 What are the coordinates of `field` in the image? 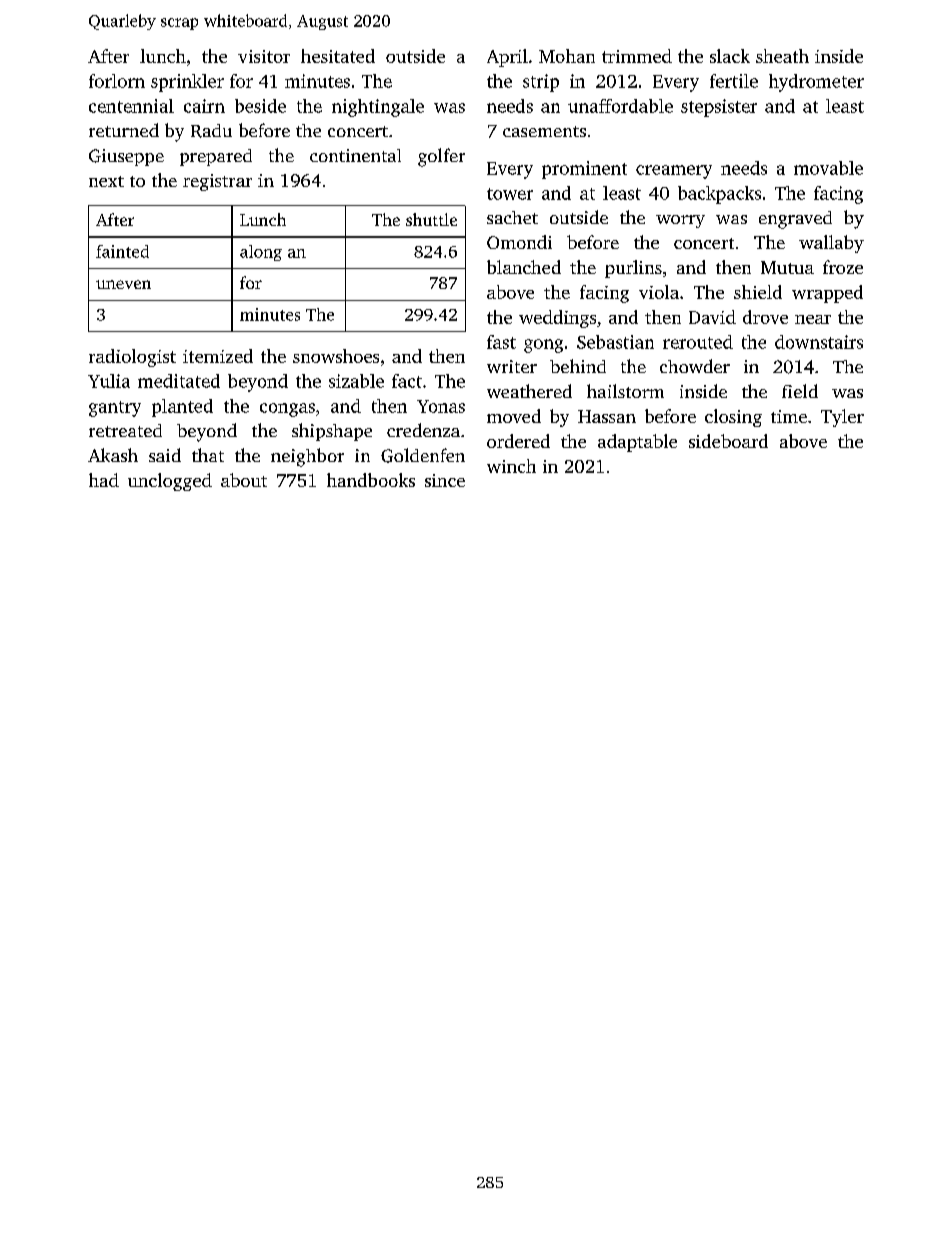 It's located at (800, 391).
